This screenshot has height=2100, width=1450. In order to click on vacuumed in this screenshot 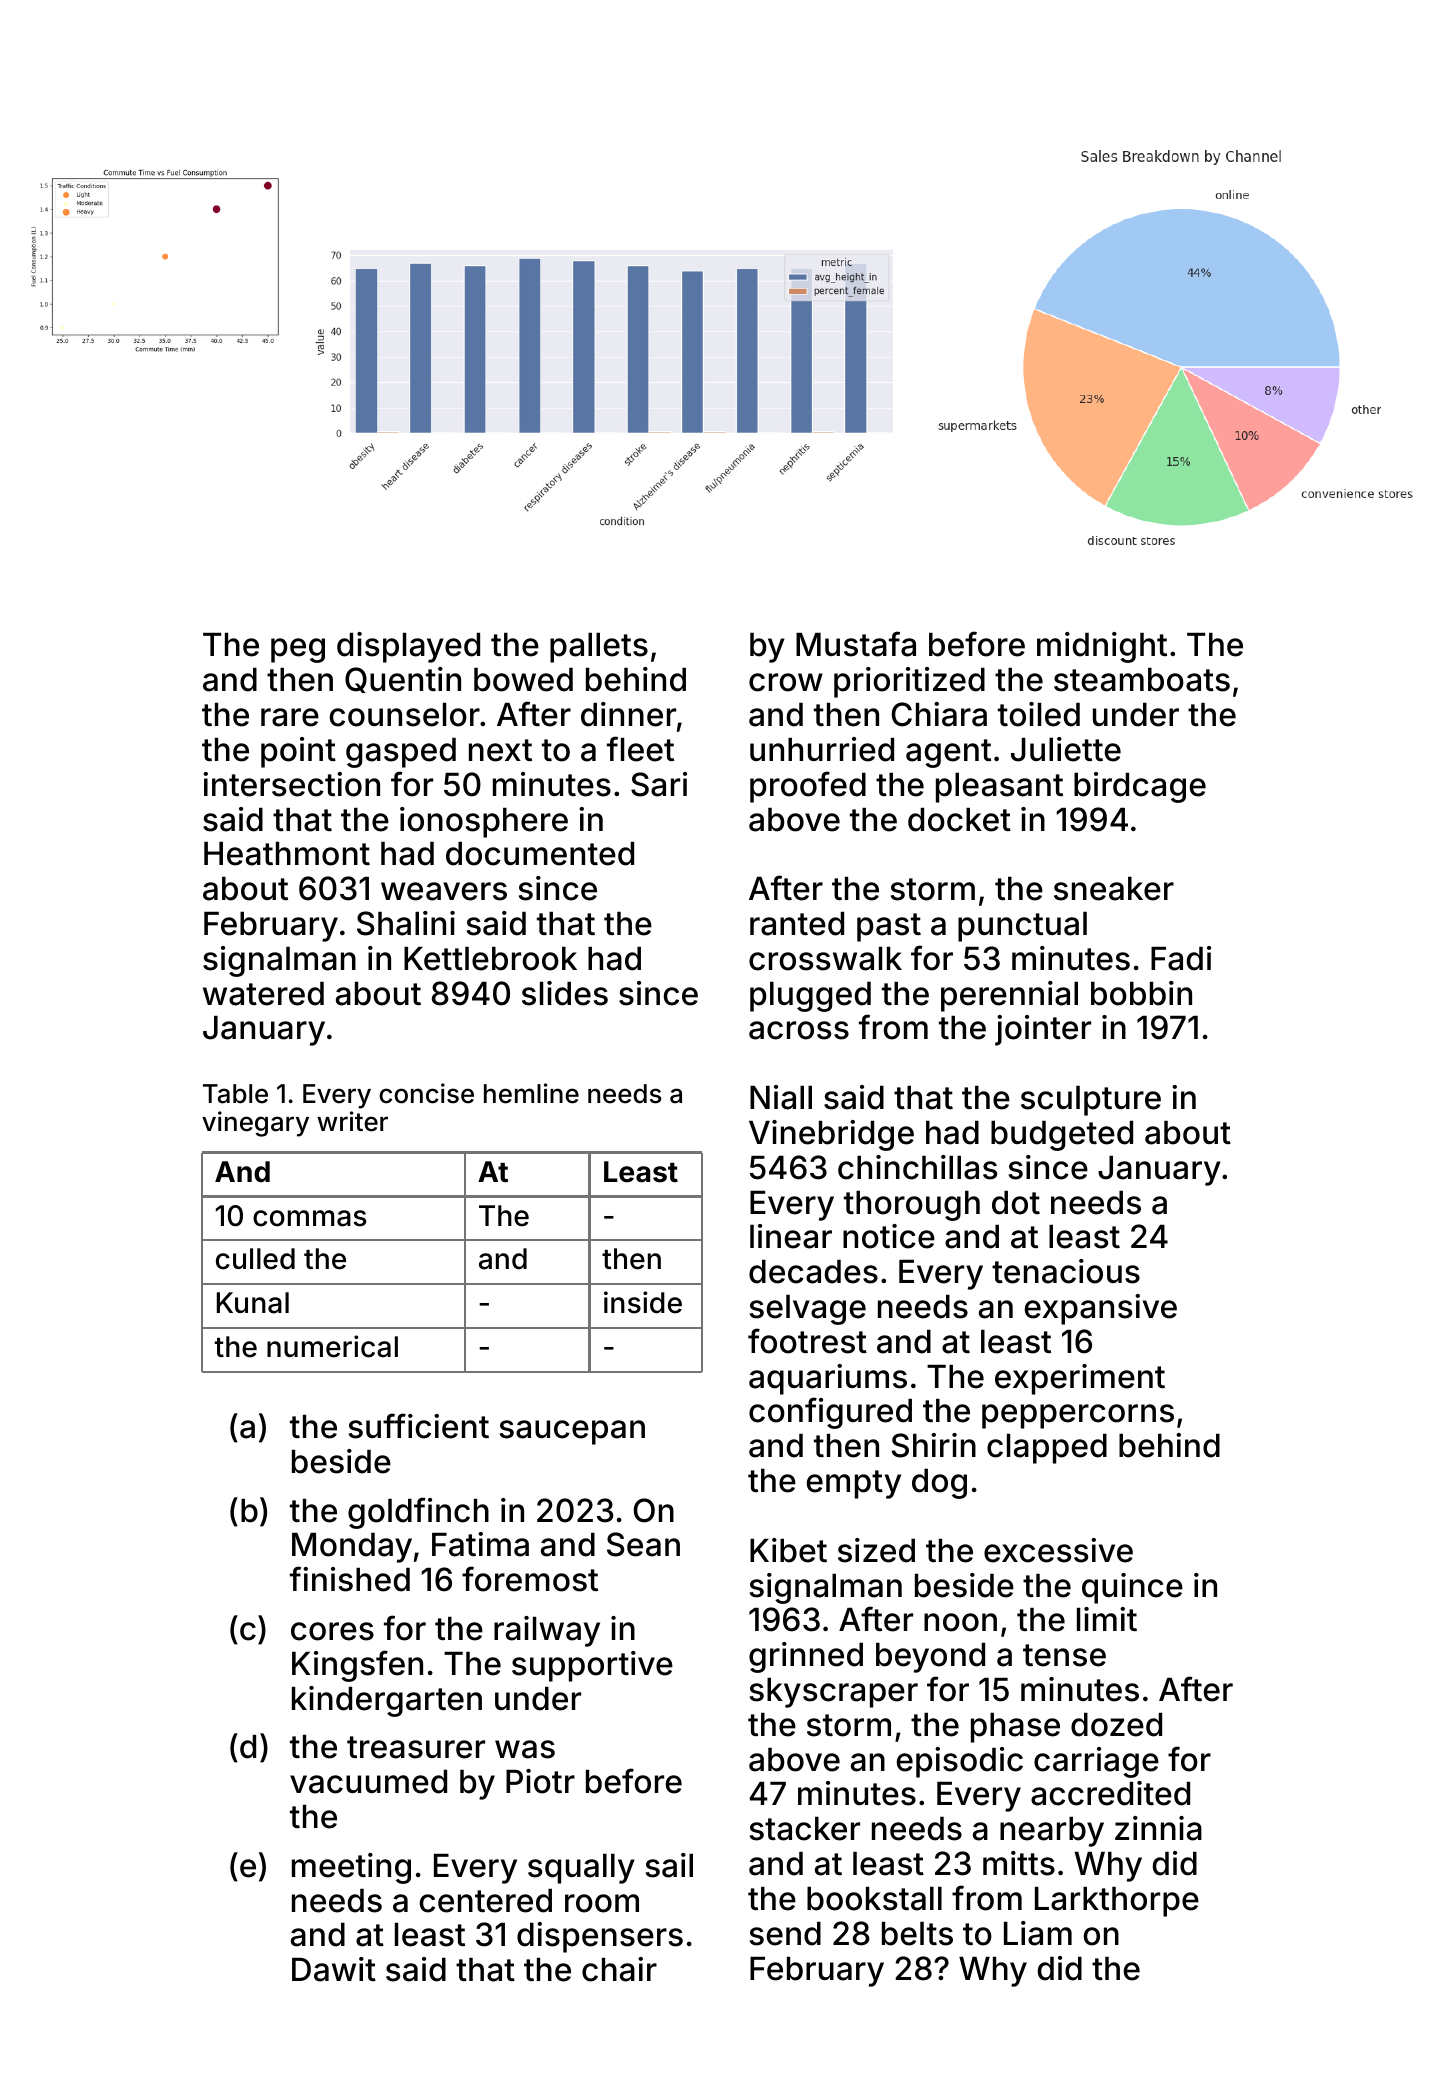, I will do `click(368, 1782)`.
